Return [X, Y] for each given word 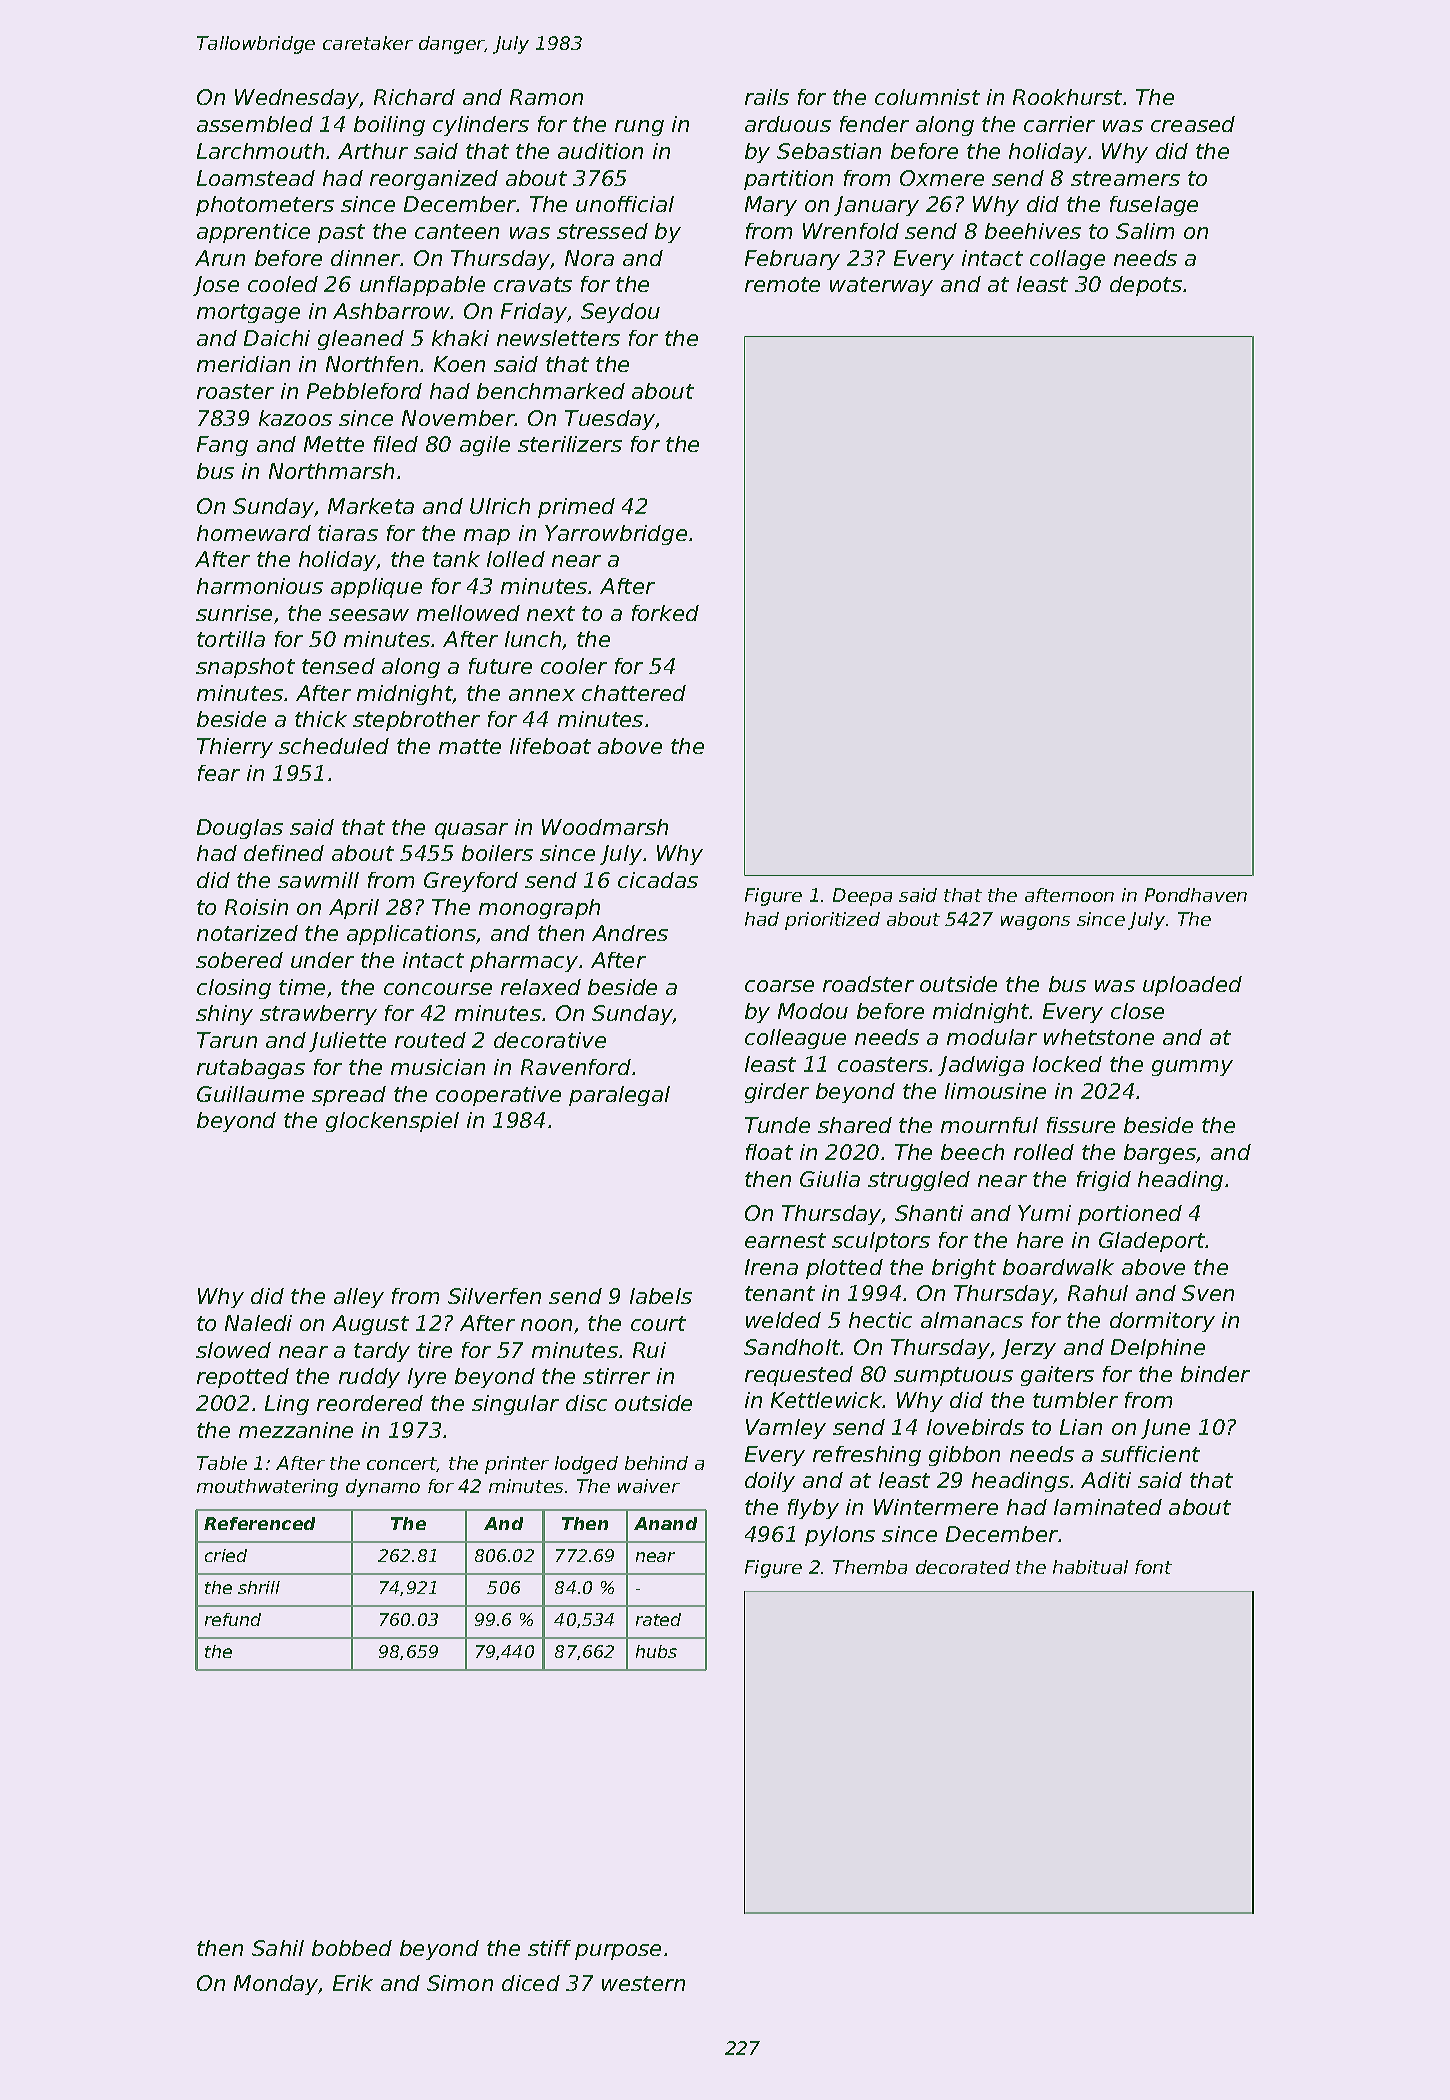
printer [517, 1465]
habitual [1090, 1567]
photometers [265, 206]
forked [665, 613]
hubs [656, 1651]
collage [1067, 260]
